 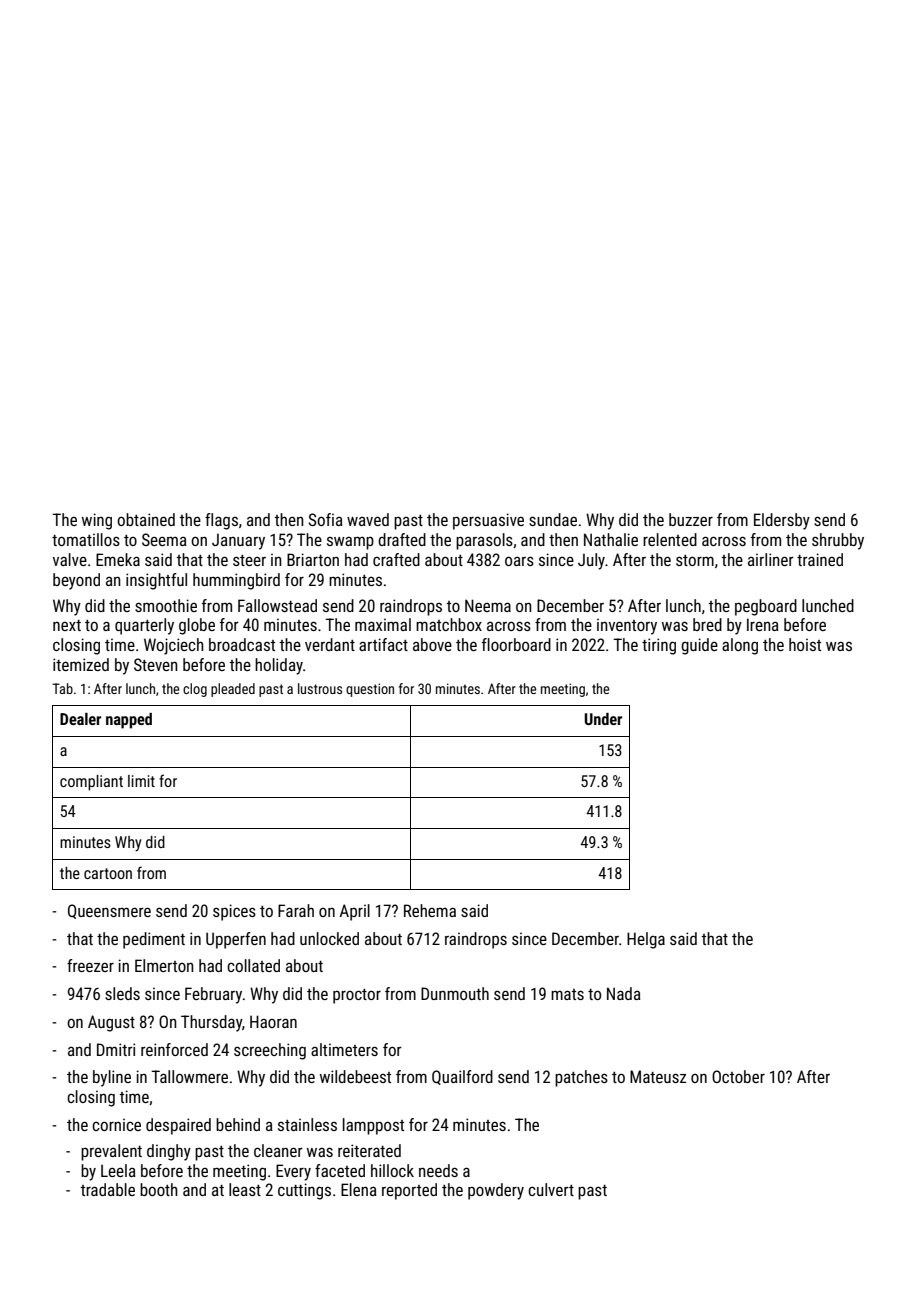 I want to click on Under, so click(x=603, y=719).
